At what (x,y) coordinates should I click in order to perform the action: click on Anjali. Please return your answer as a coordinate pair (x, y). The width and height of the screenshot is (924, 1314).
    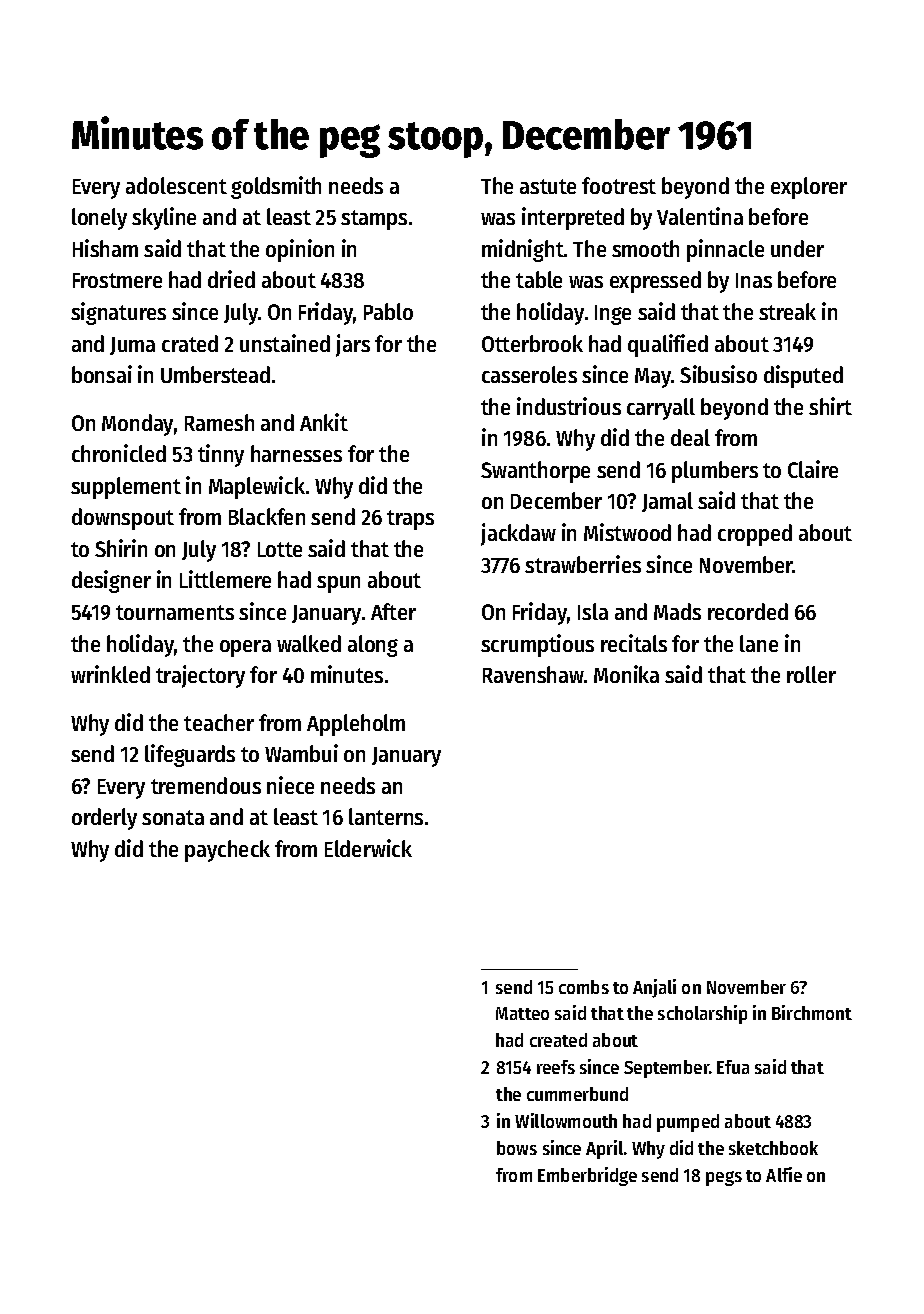
    Looking at the image, I should click on (654, 988).
